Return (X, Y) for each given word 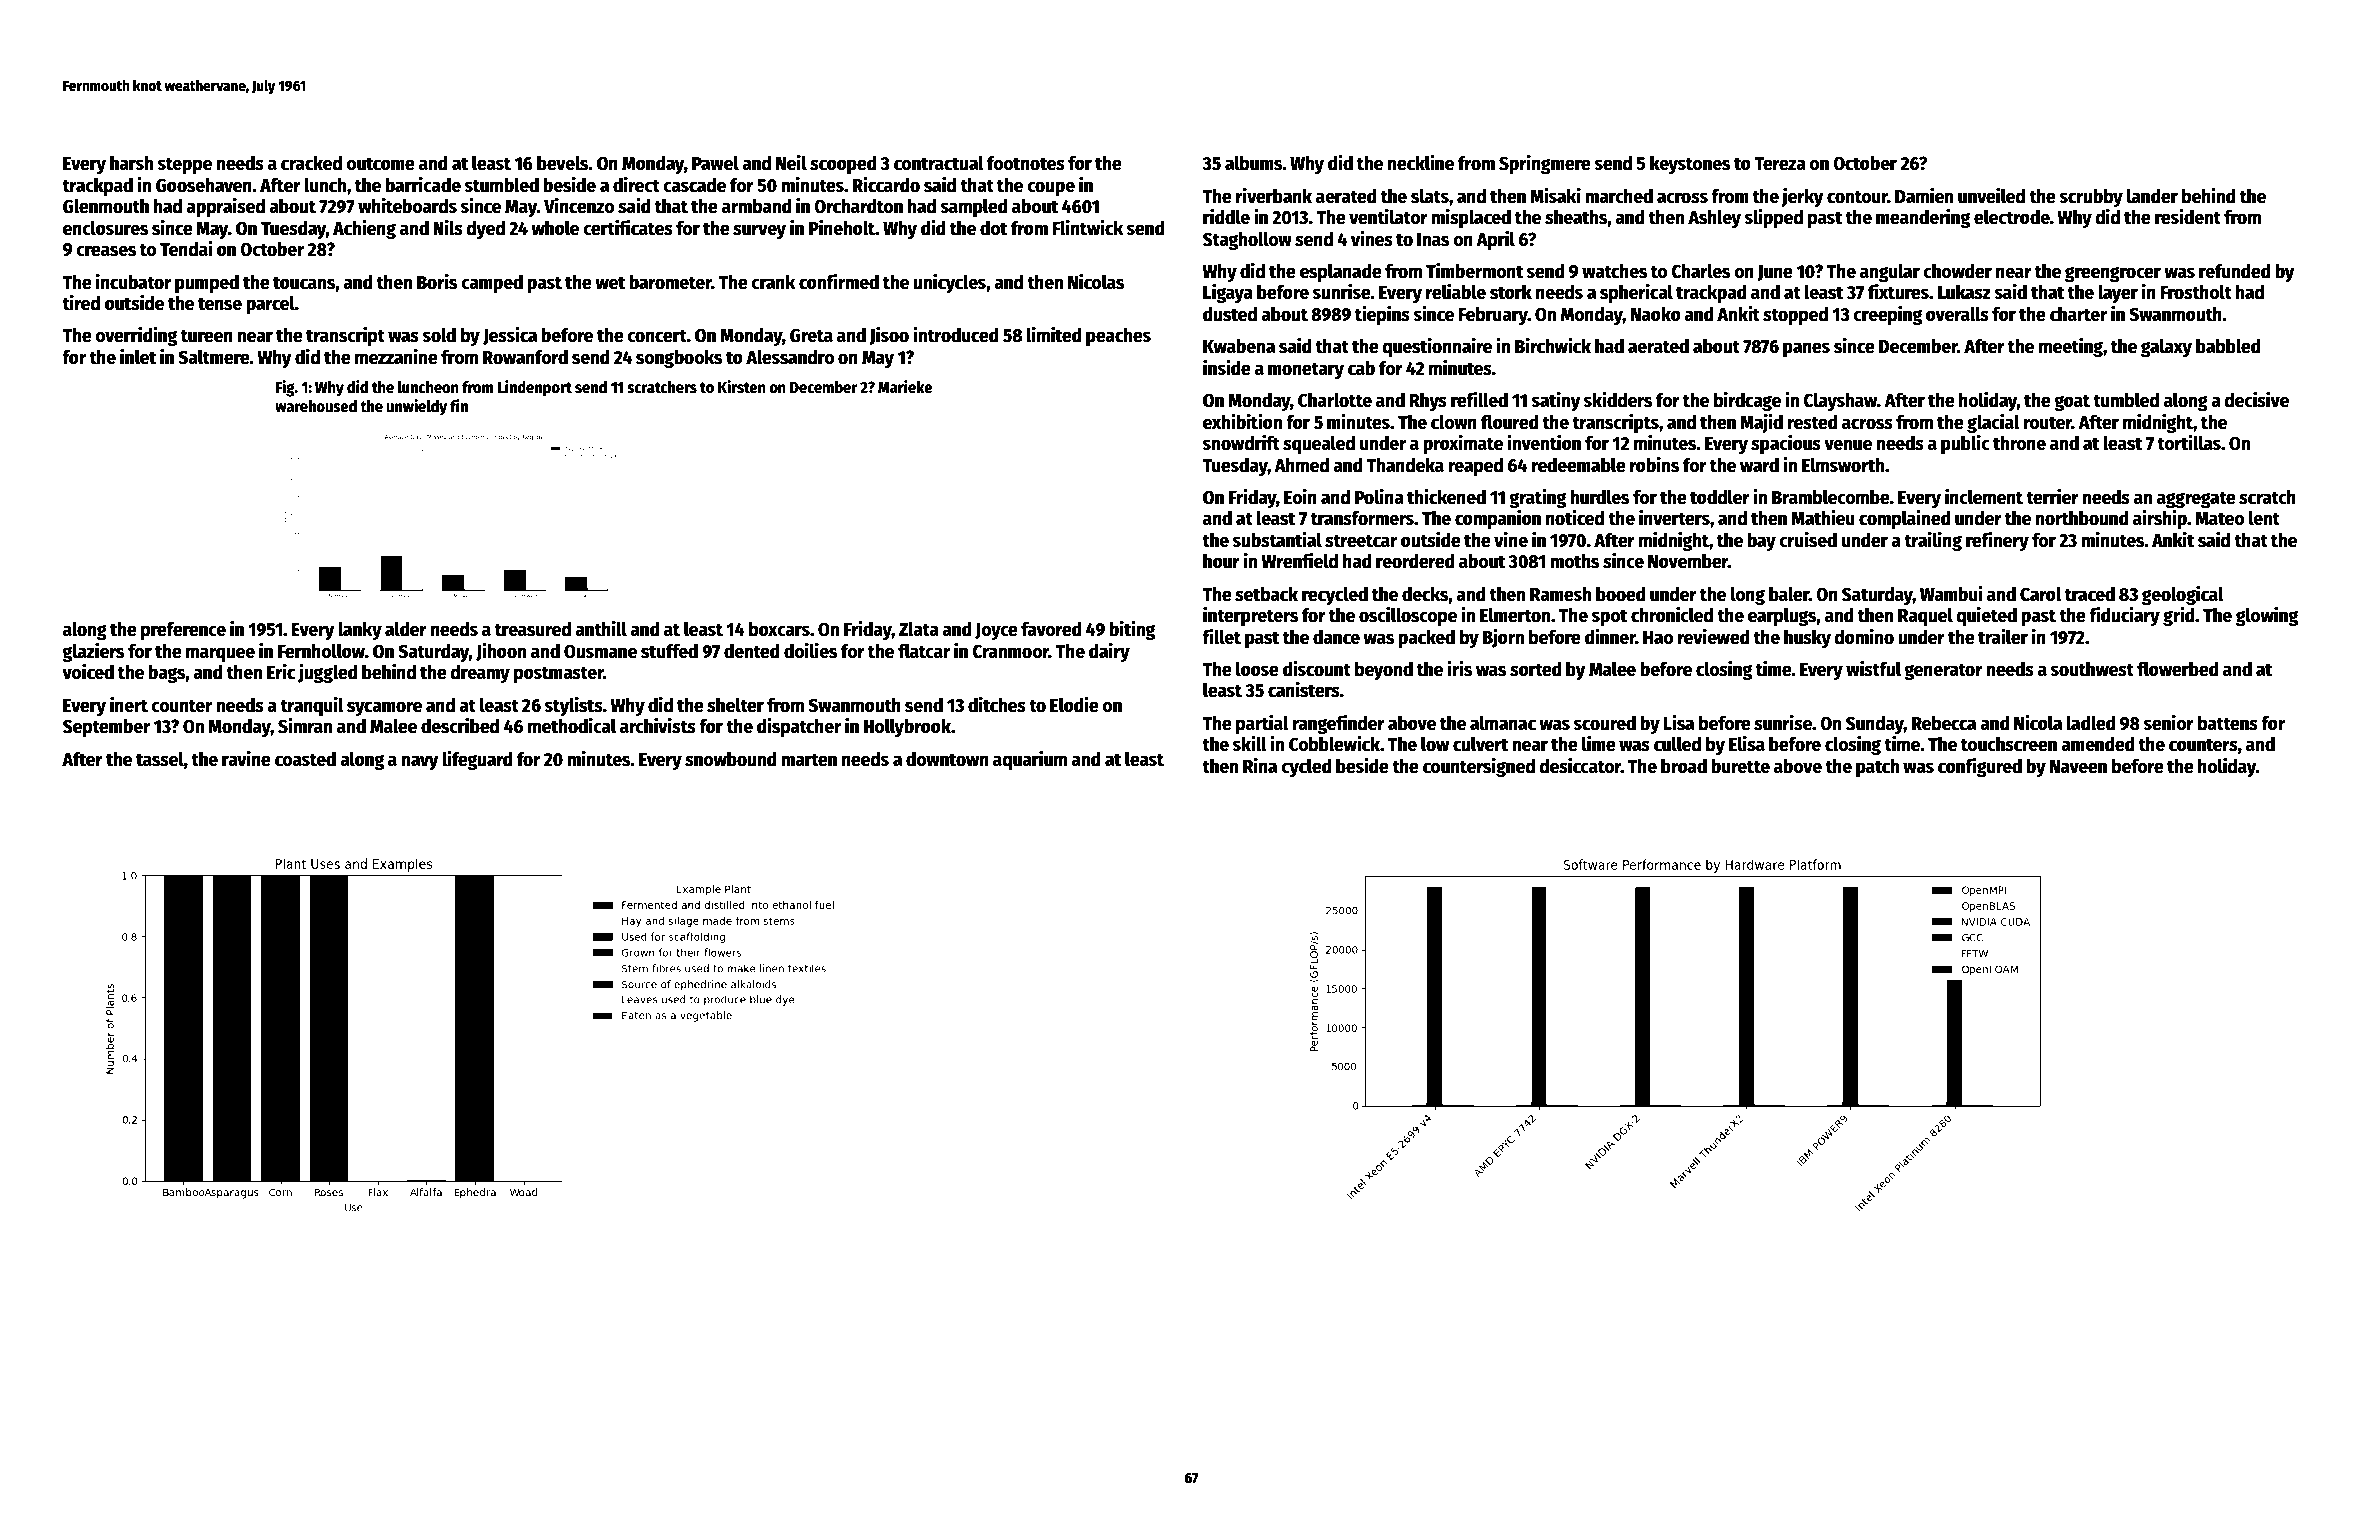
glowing (2267, 616)
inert (129, 704)
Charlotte (1335, 400)
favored (1051, 629)
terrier (2052, 496)
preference (183, 631)
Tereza (1780, 164)
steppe (185, 165)
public (1965, 444)
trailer (2003, 636)
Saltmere (214, 357)
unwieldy (416, 407)
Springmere (1545, 164)
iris (1459, 668)
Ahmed (1301, 465)
